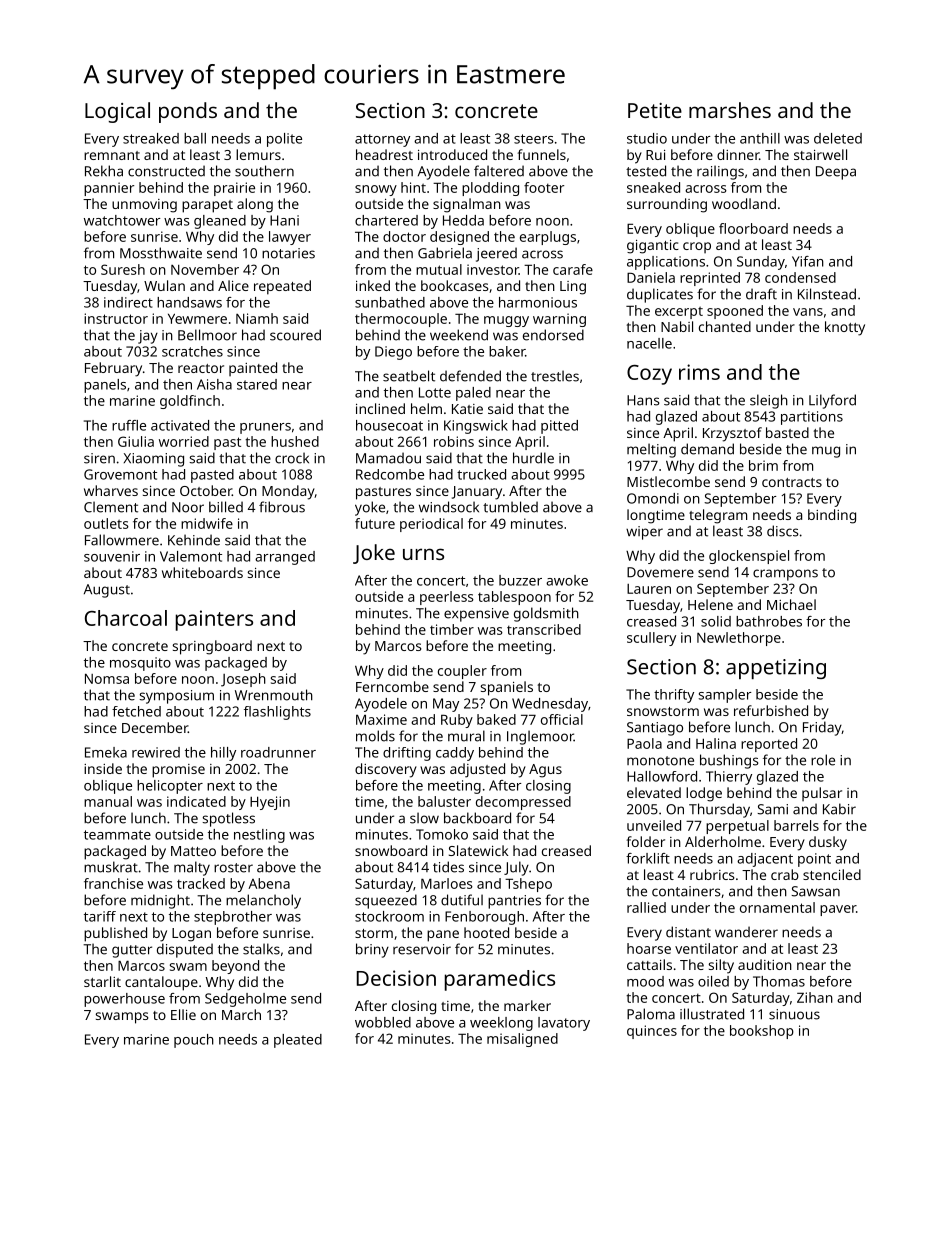 This page has width=952, height=1233. I want to click on partitions, so click(812, 418).
